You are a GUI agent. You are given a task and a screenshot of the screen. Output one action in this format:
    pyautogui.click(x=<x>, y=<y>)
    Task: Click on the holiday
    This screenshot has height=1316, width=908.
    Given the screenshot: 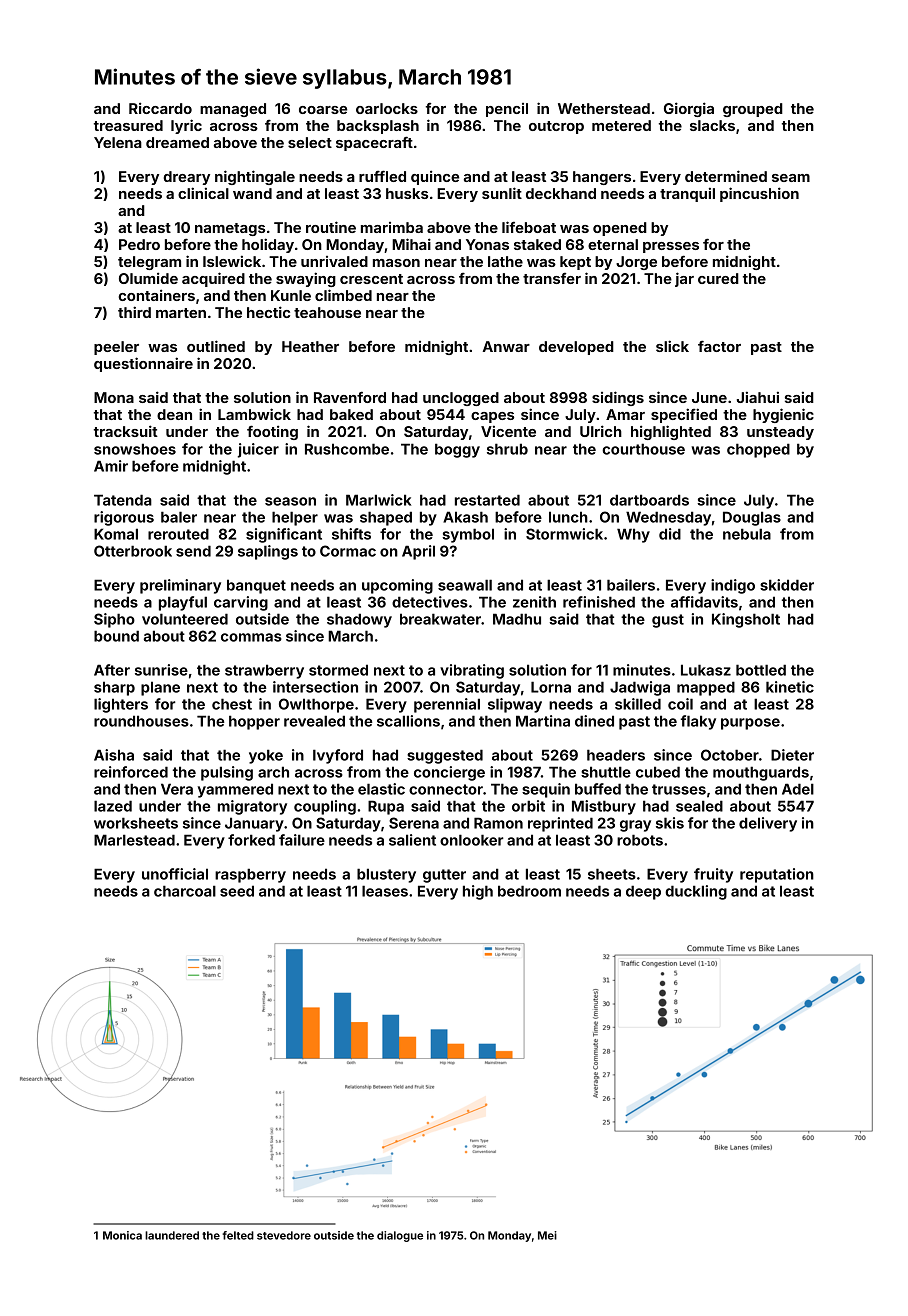 What is the action you would take?
    pyautogui.click(x=268, y=245)
